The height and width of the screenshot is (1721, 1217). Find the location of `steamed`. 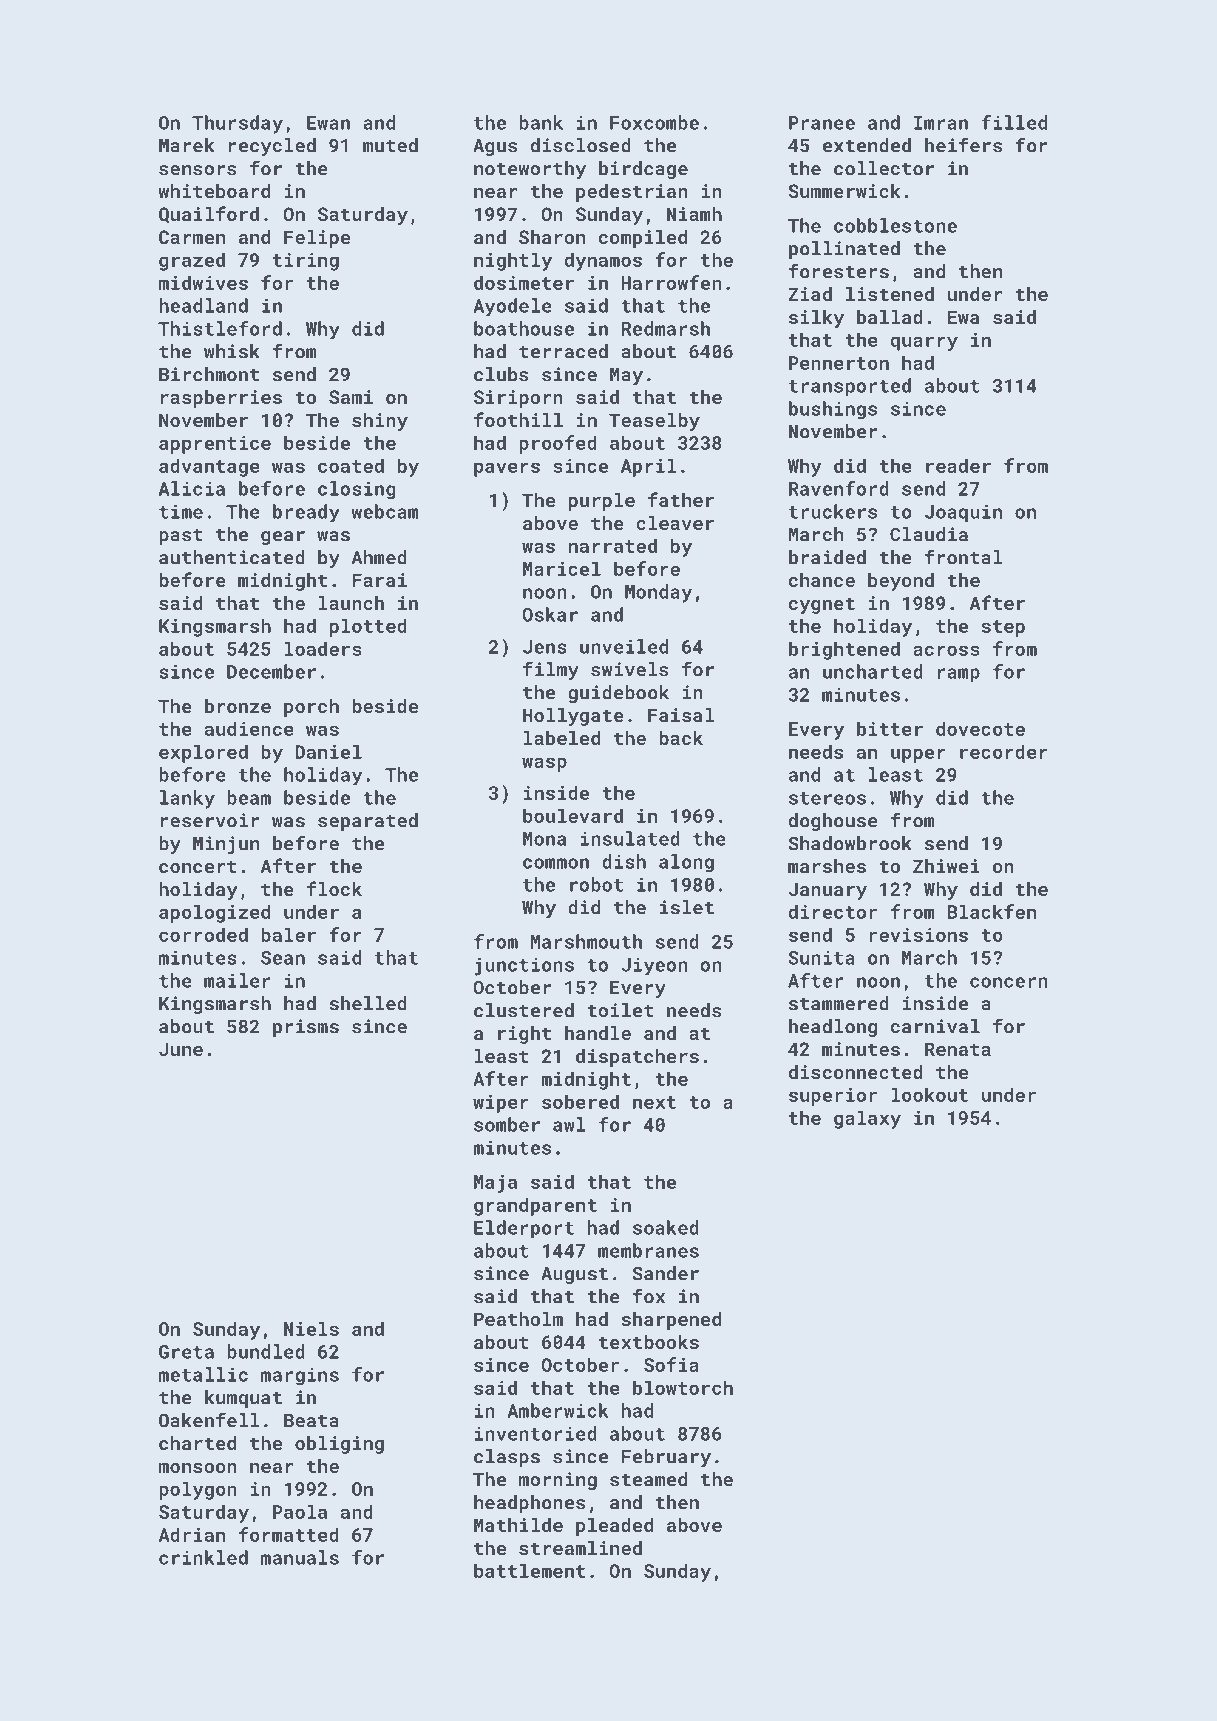

steamed is located at coordinates (648, 1479).
